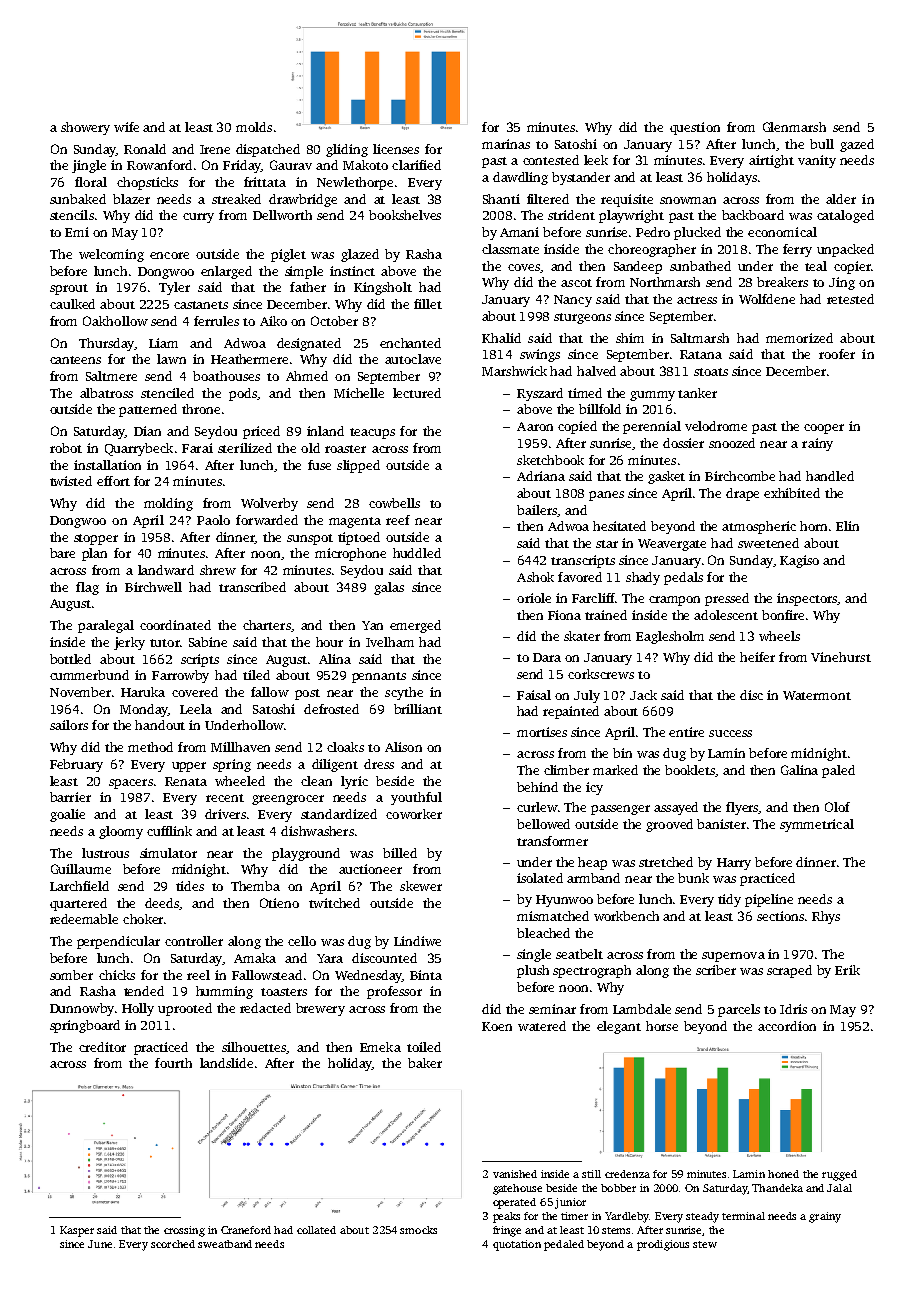 The image size is (924, 1308). What do you see at coordinates (405, 215) in the page?
I see `bookshelves` at bounding box center [405, 215].
